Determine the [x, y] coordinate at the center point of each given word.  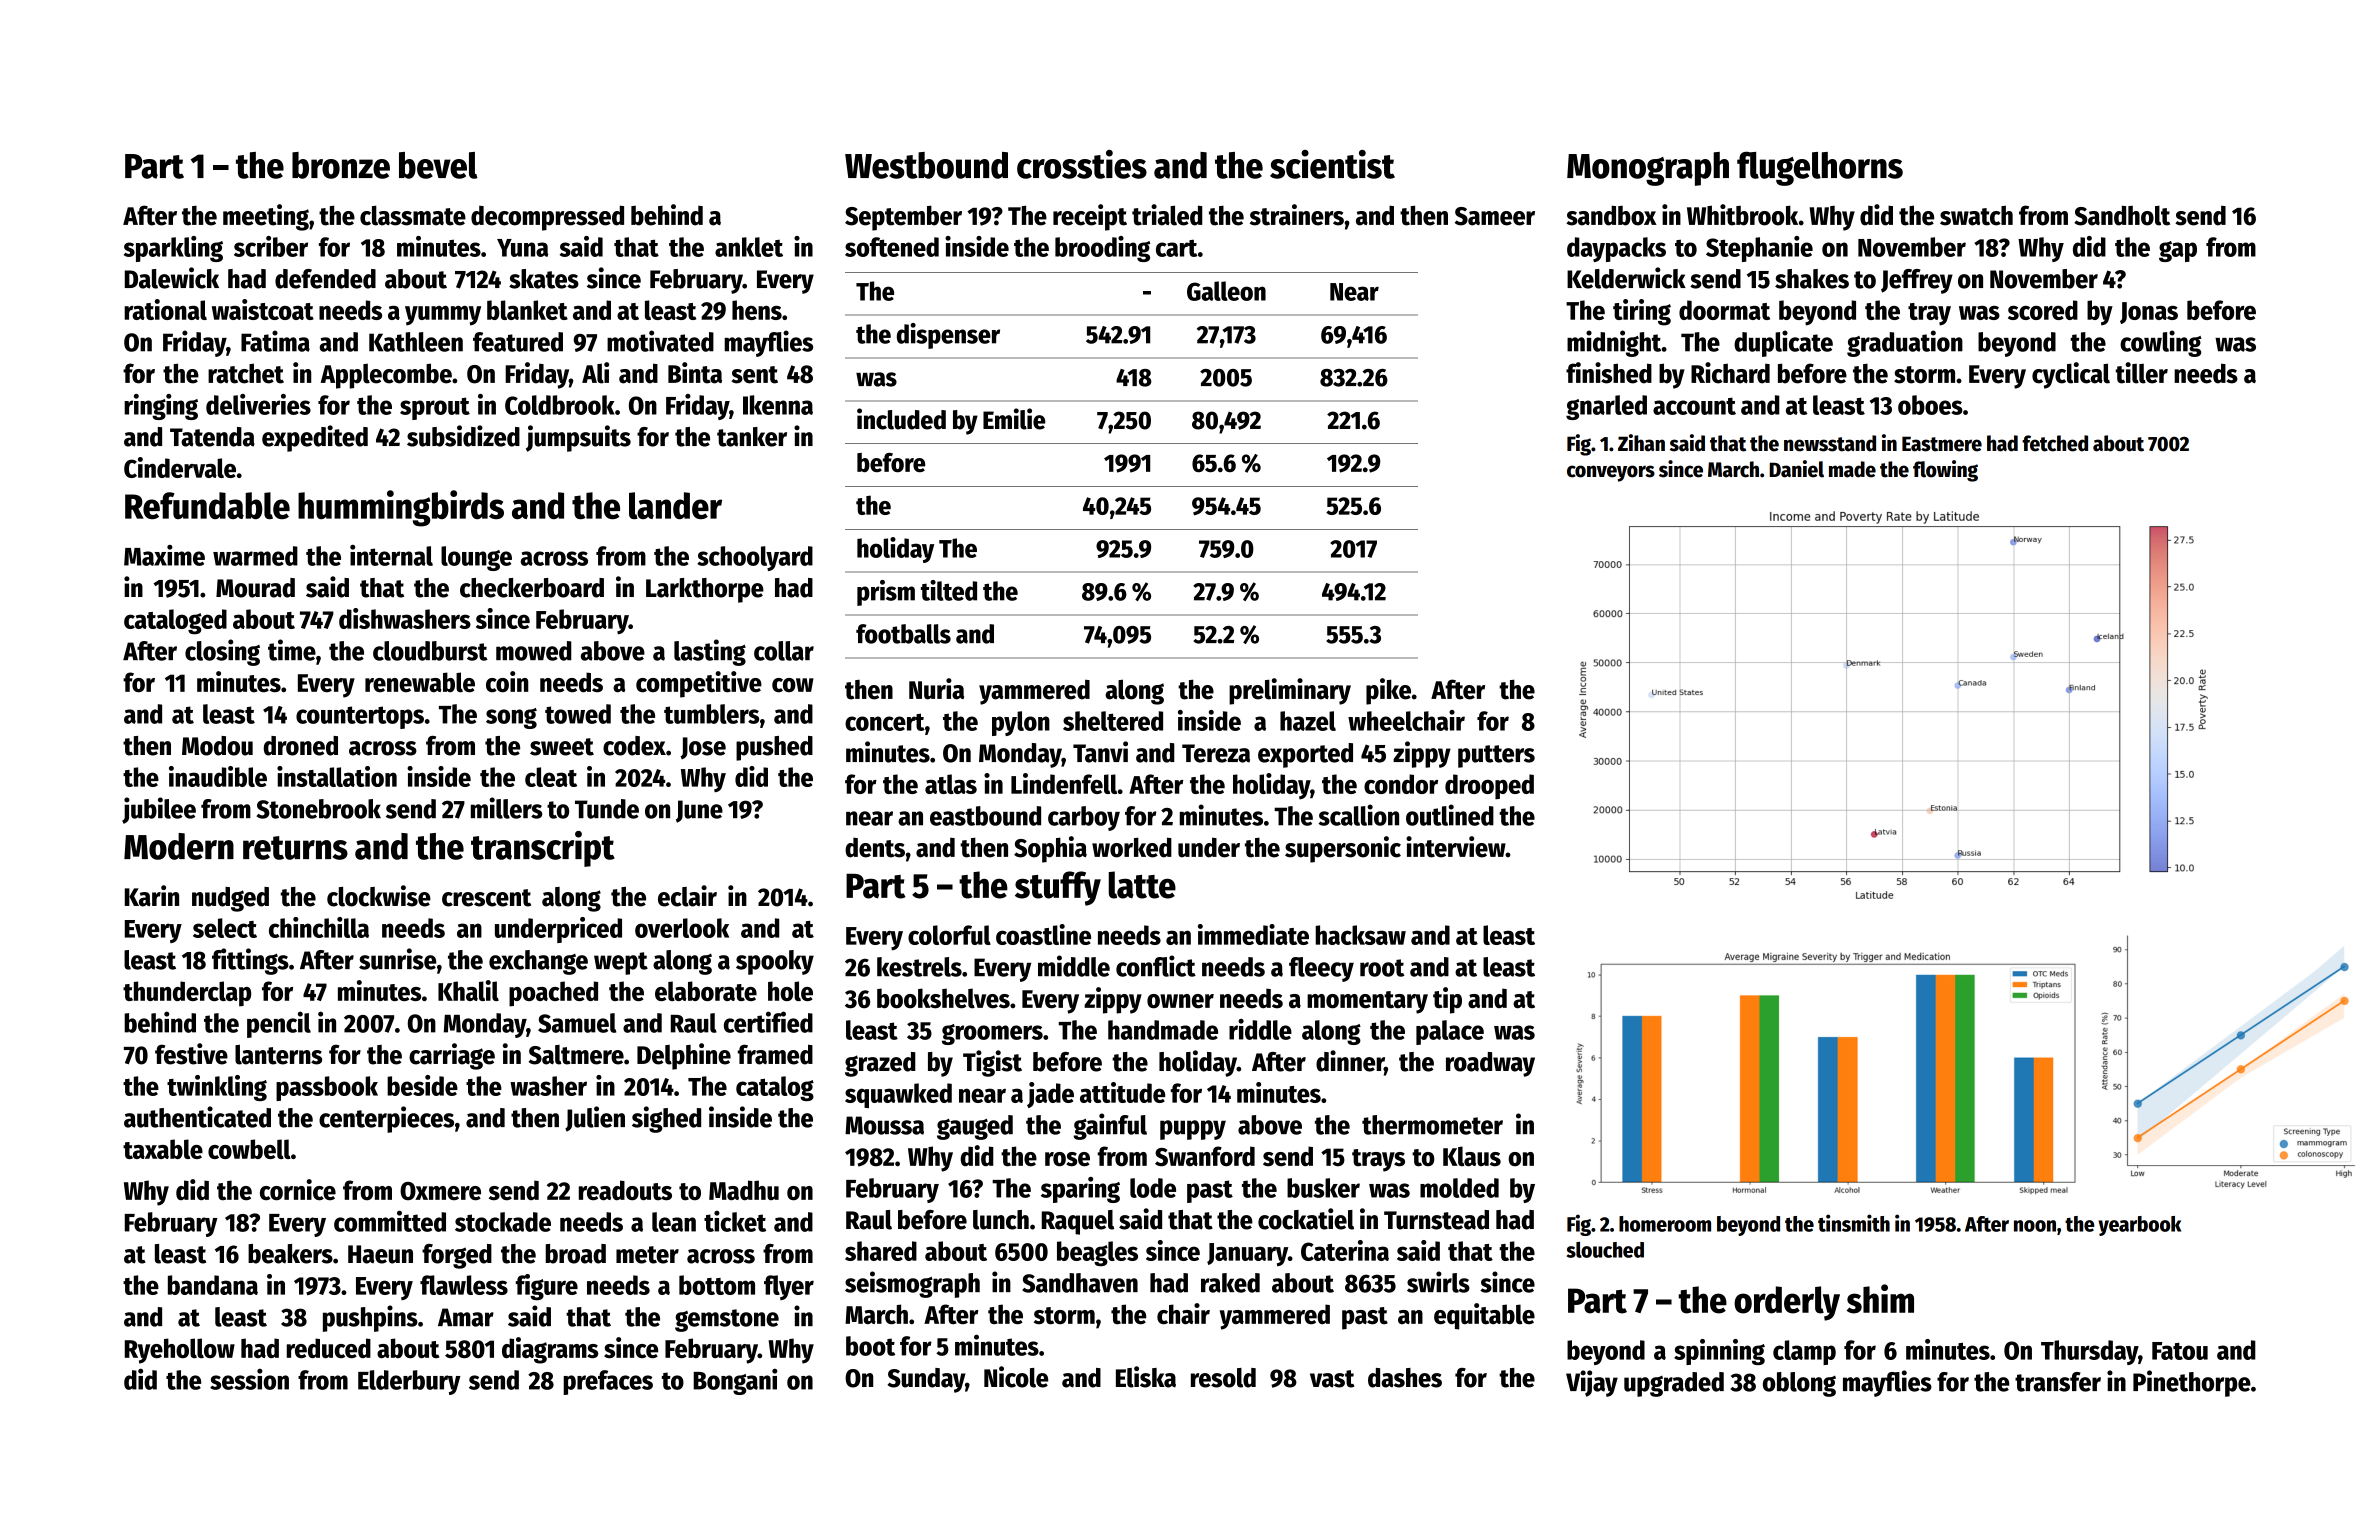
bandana [213, 1285]
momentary [1367, 1002]
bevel [438, 165]
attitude [1123, 1092]
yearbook [2139, 1226]
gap [2178, 251]
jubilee [159, 810]
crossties [1082, 164]
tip [1447, 1000]
